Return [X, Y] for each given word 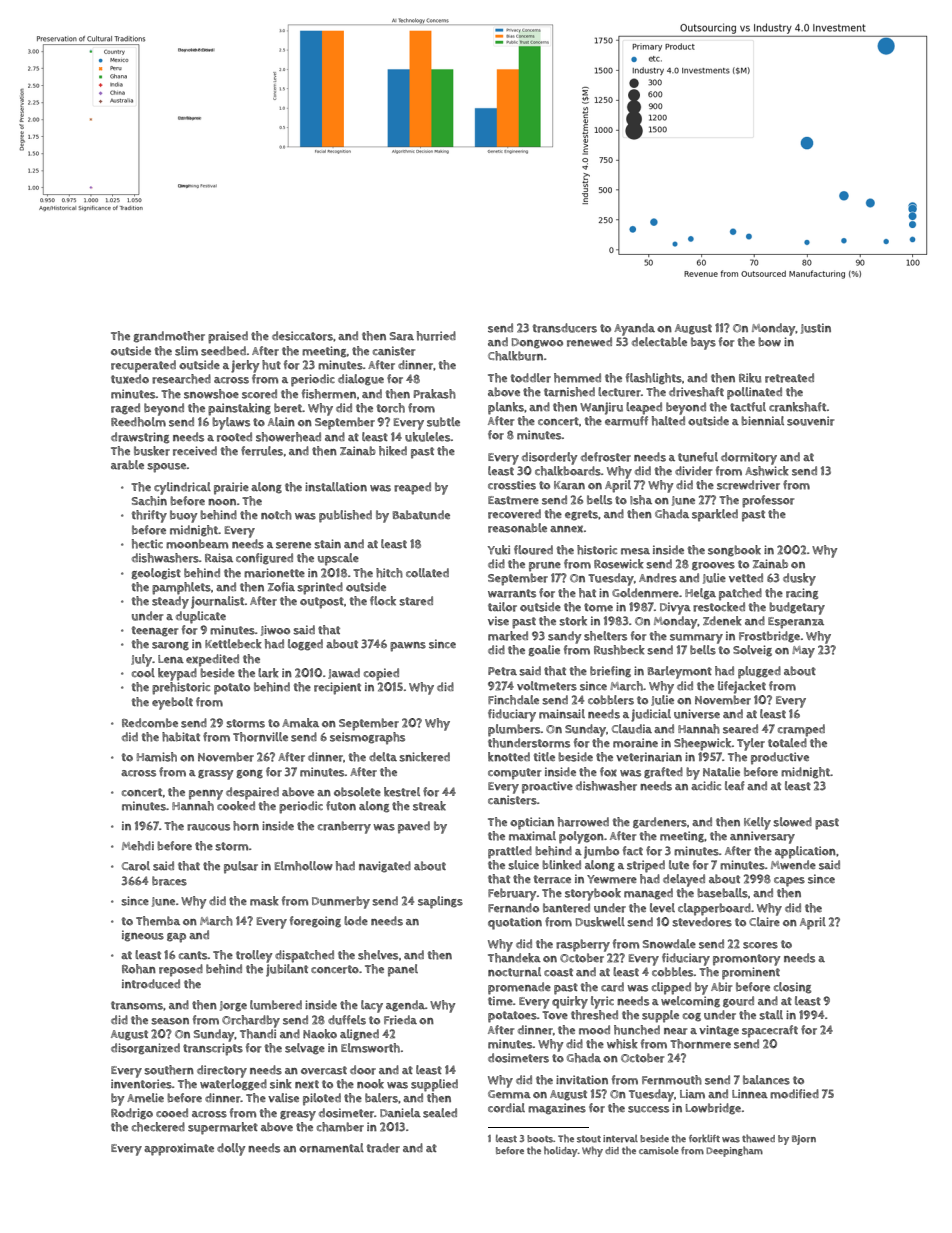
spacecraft [770, 1031]
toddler [531, 378]
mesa [635, 551]
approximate [179, 1149]
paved [414, 827]
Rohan [139, 969]
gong [249, 774]
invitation [582, 1080]
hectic [147, 544]
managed [648, 894]
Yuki [499, 550]
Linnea [750, 1093]
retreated [789, 378]
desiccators [302, 336]
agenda [405, 1006]
